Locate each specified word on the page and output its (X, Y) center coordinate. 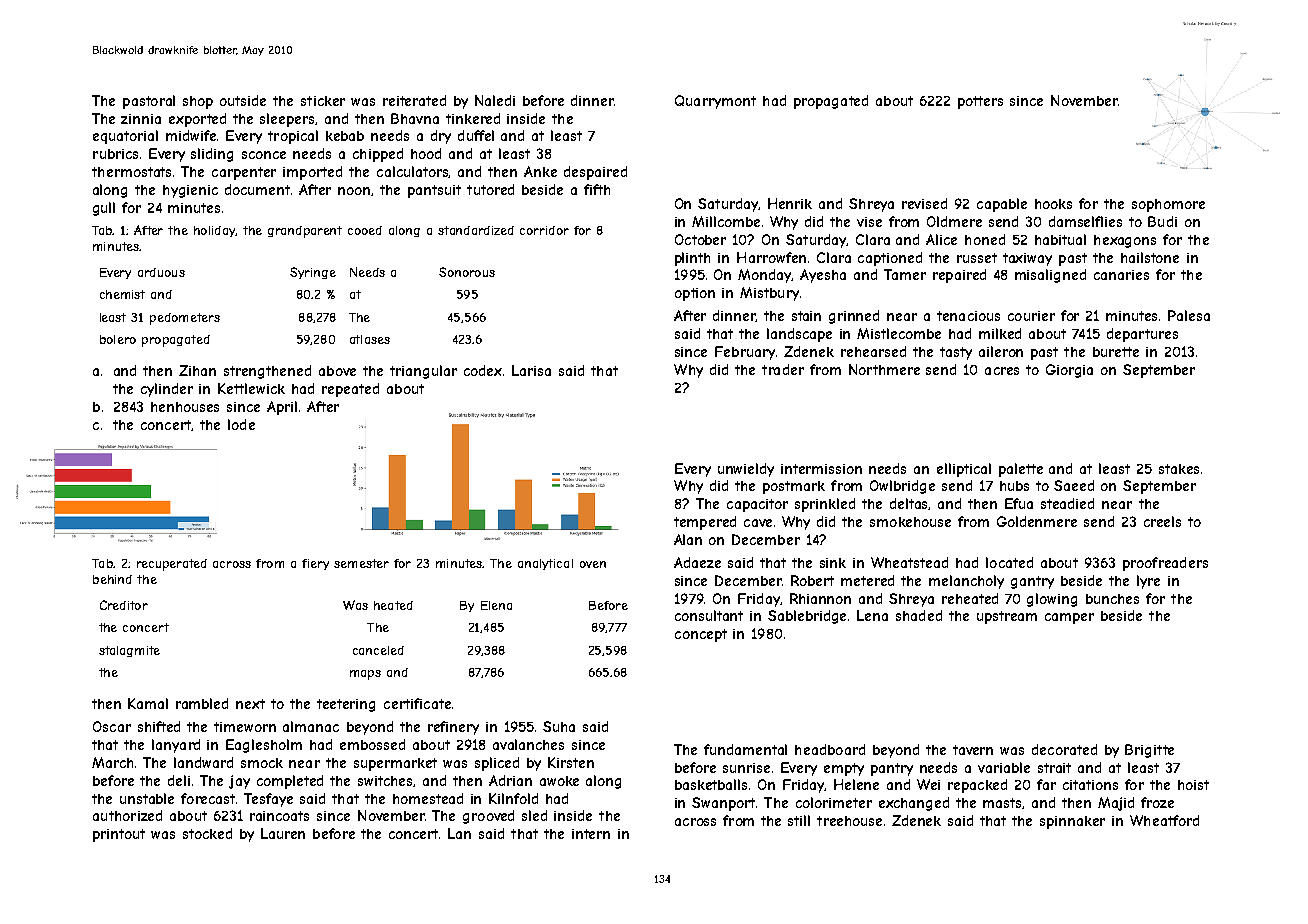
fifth (597, 189)
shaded (919, 615)
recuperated (172, 565)
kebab (345, 136)
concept (701, 635)
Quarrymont (715, 102)
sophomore (1168, 205)
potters (980, 102)
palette (1021, 470)
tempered (705, 523)
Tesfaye (268, 800)
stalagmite (129, 651)
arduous (161, 272)
